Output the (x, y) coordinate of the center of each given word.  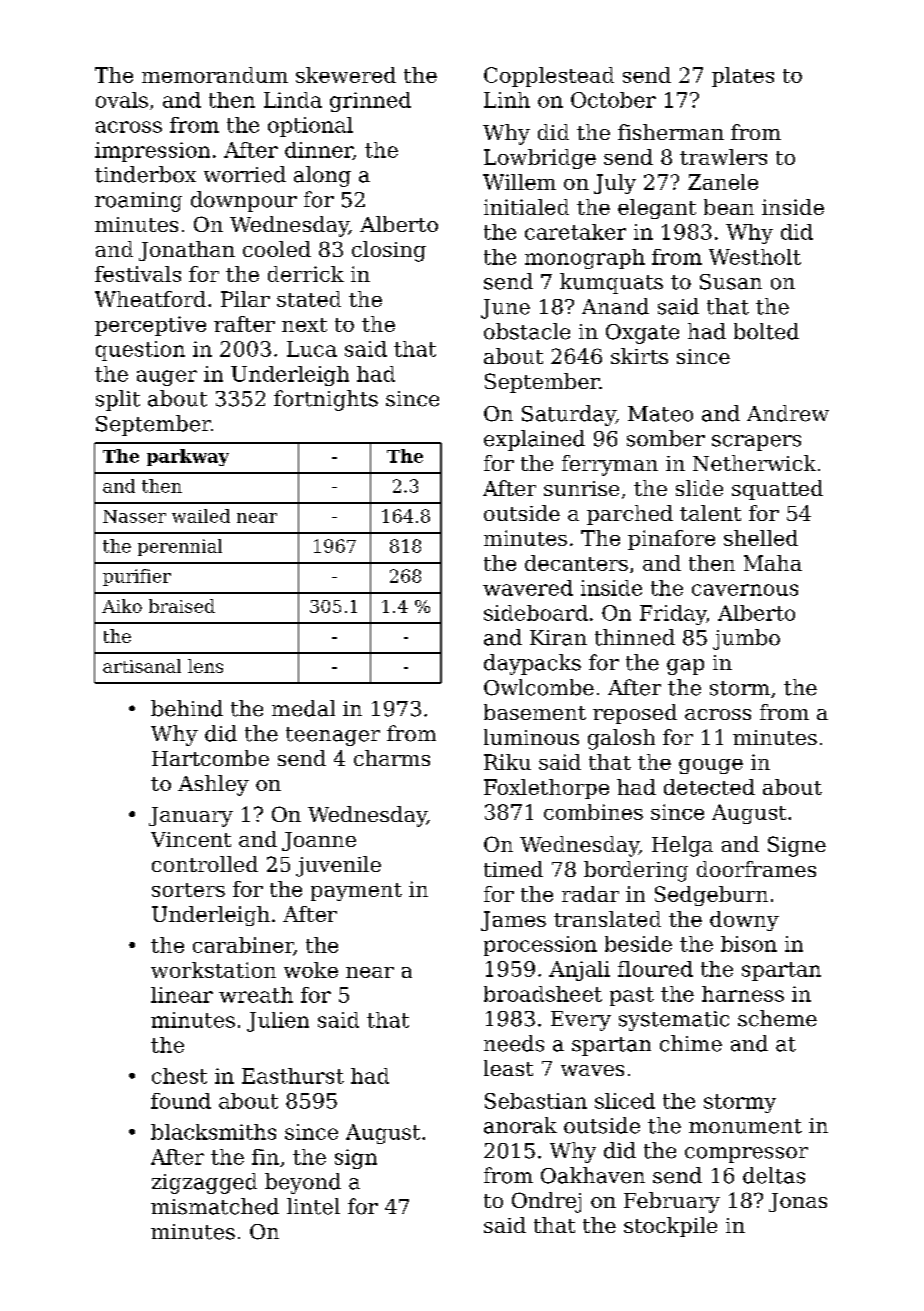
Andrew (788, 413)
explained (534, 440)
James (513, 921)
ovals (122, 100)
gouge (711, 766)
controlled (205, 864)
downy (744, 921)
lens (205, 666)
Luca (312, 349)
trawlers (723, 157)
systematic (674, 1021)
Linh (507, 100)
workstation (213, 970)
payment (356, 892)
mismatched (215, 1206)
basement (535, 712)
